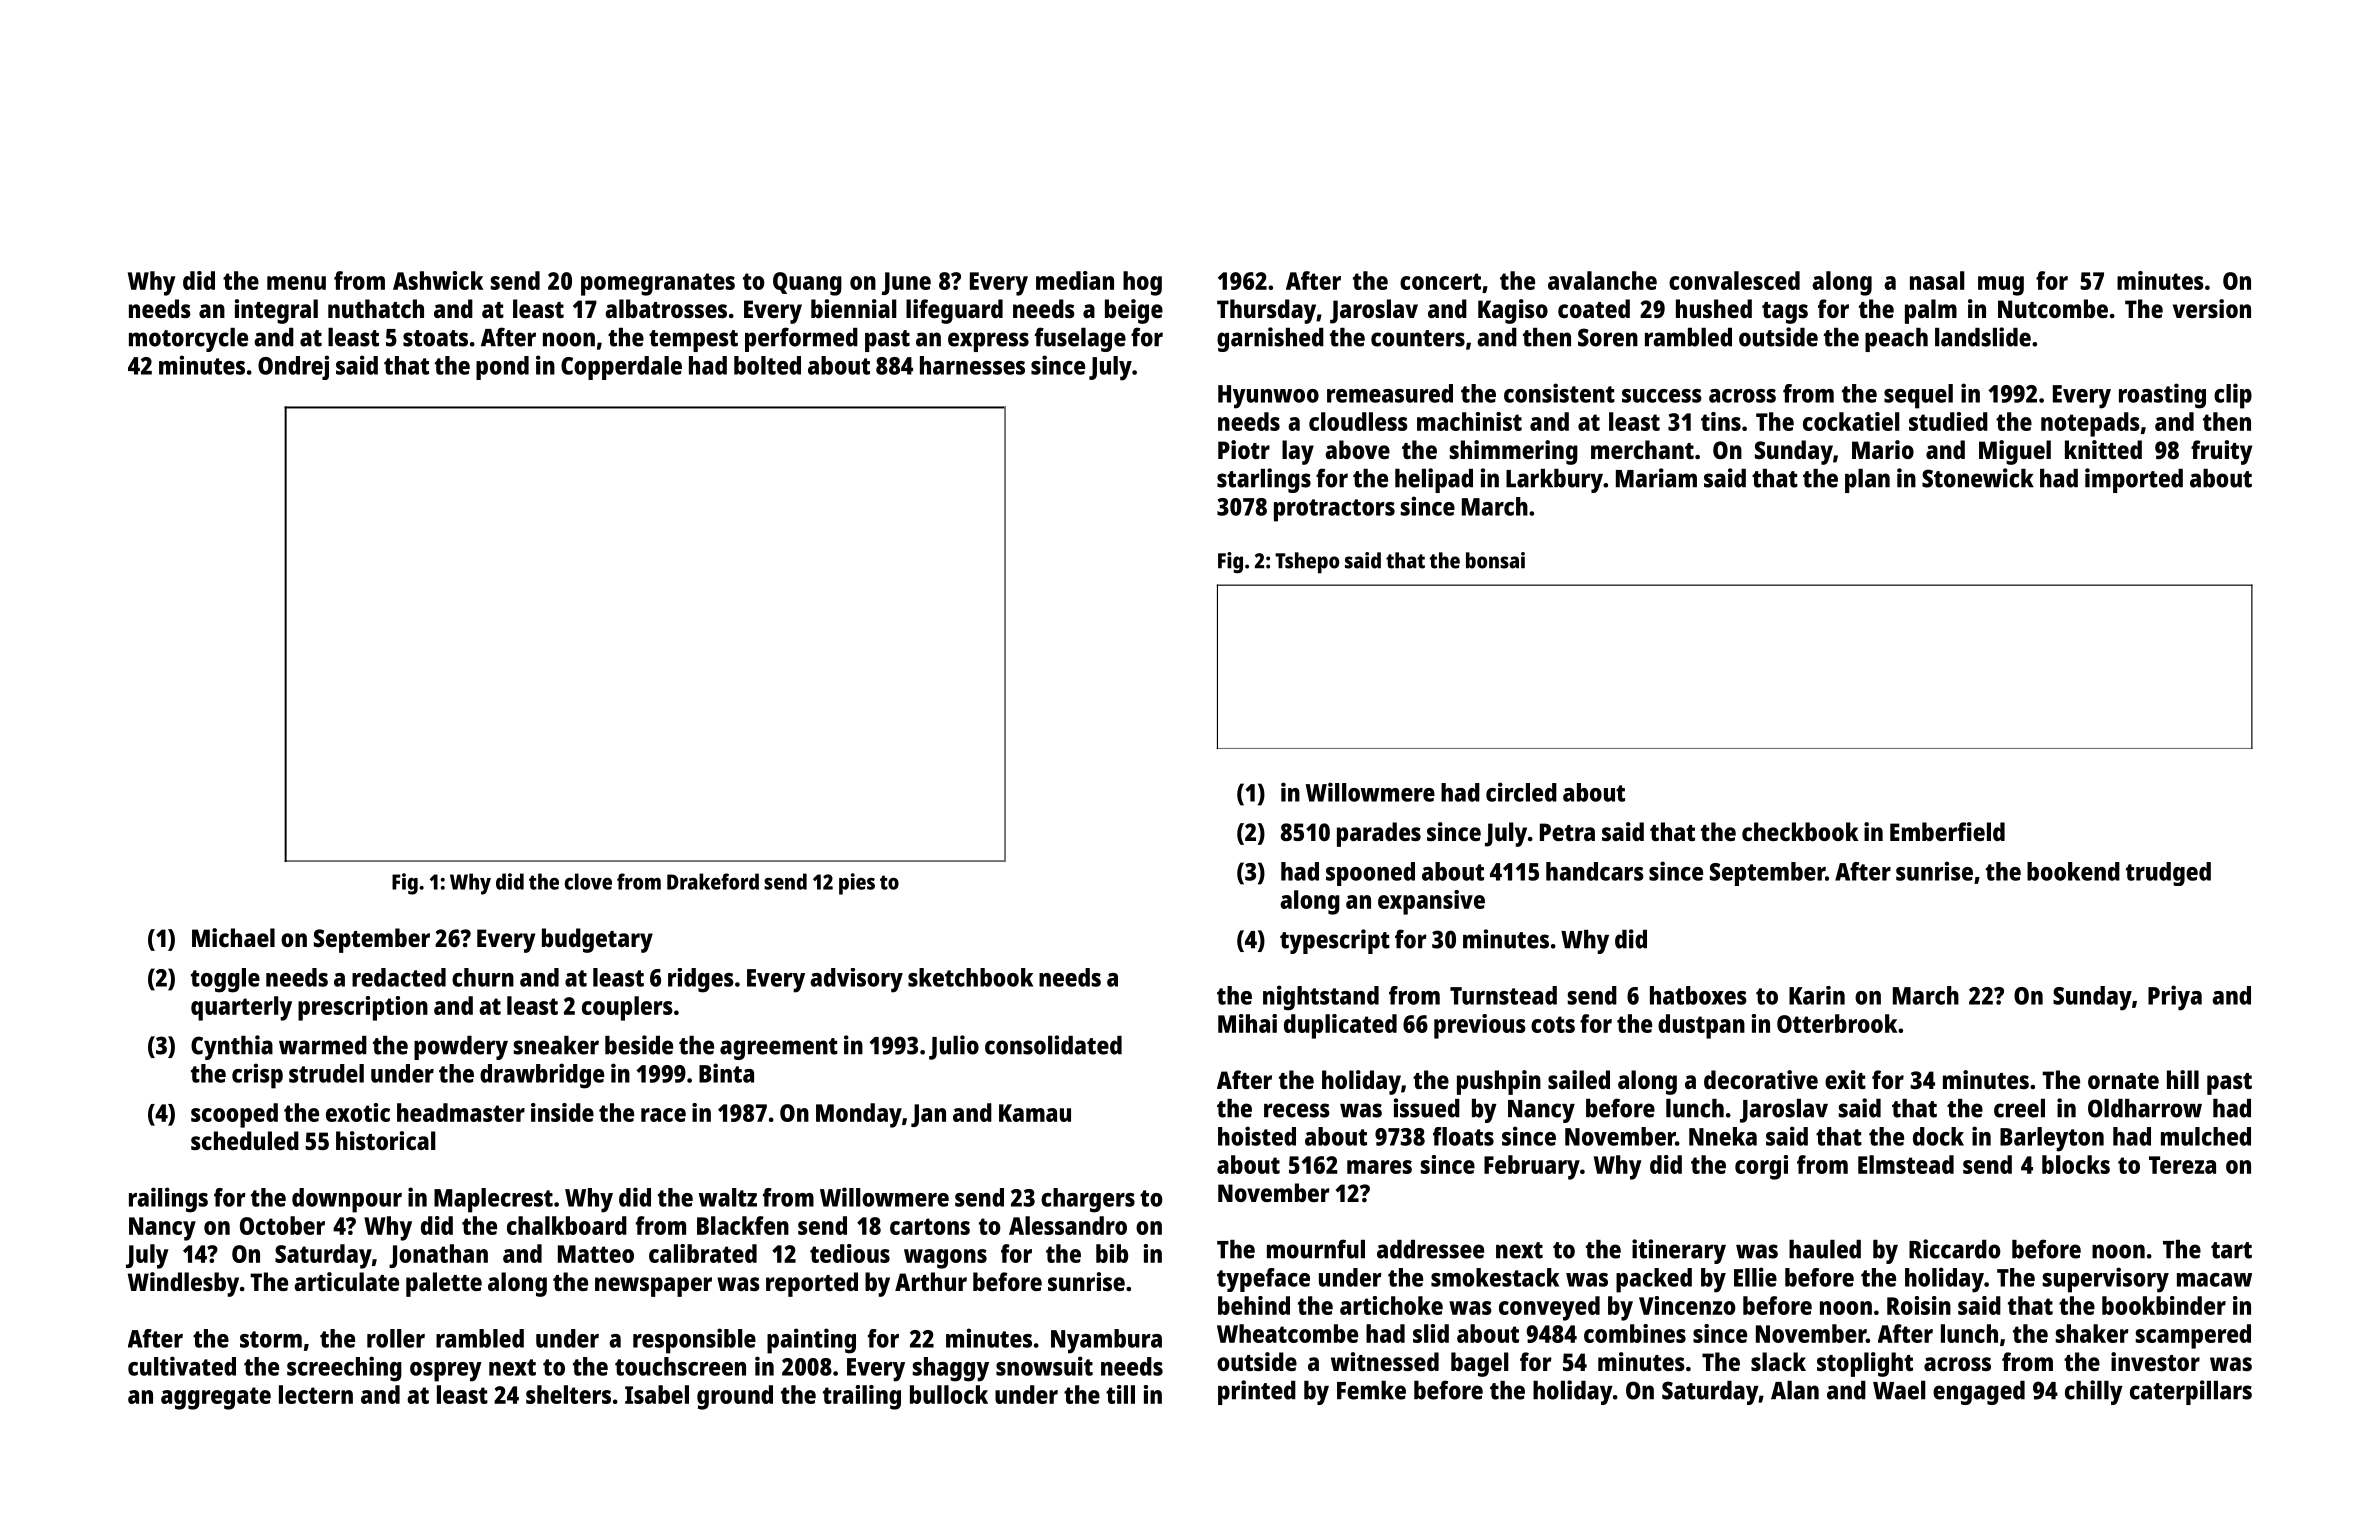 Image resolution: width=2380 pixels, height=1540 pixels. Describe the element at coordinates (346, 1281) in the page. I see `articulate` at that location.
